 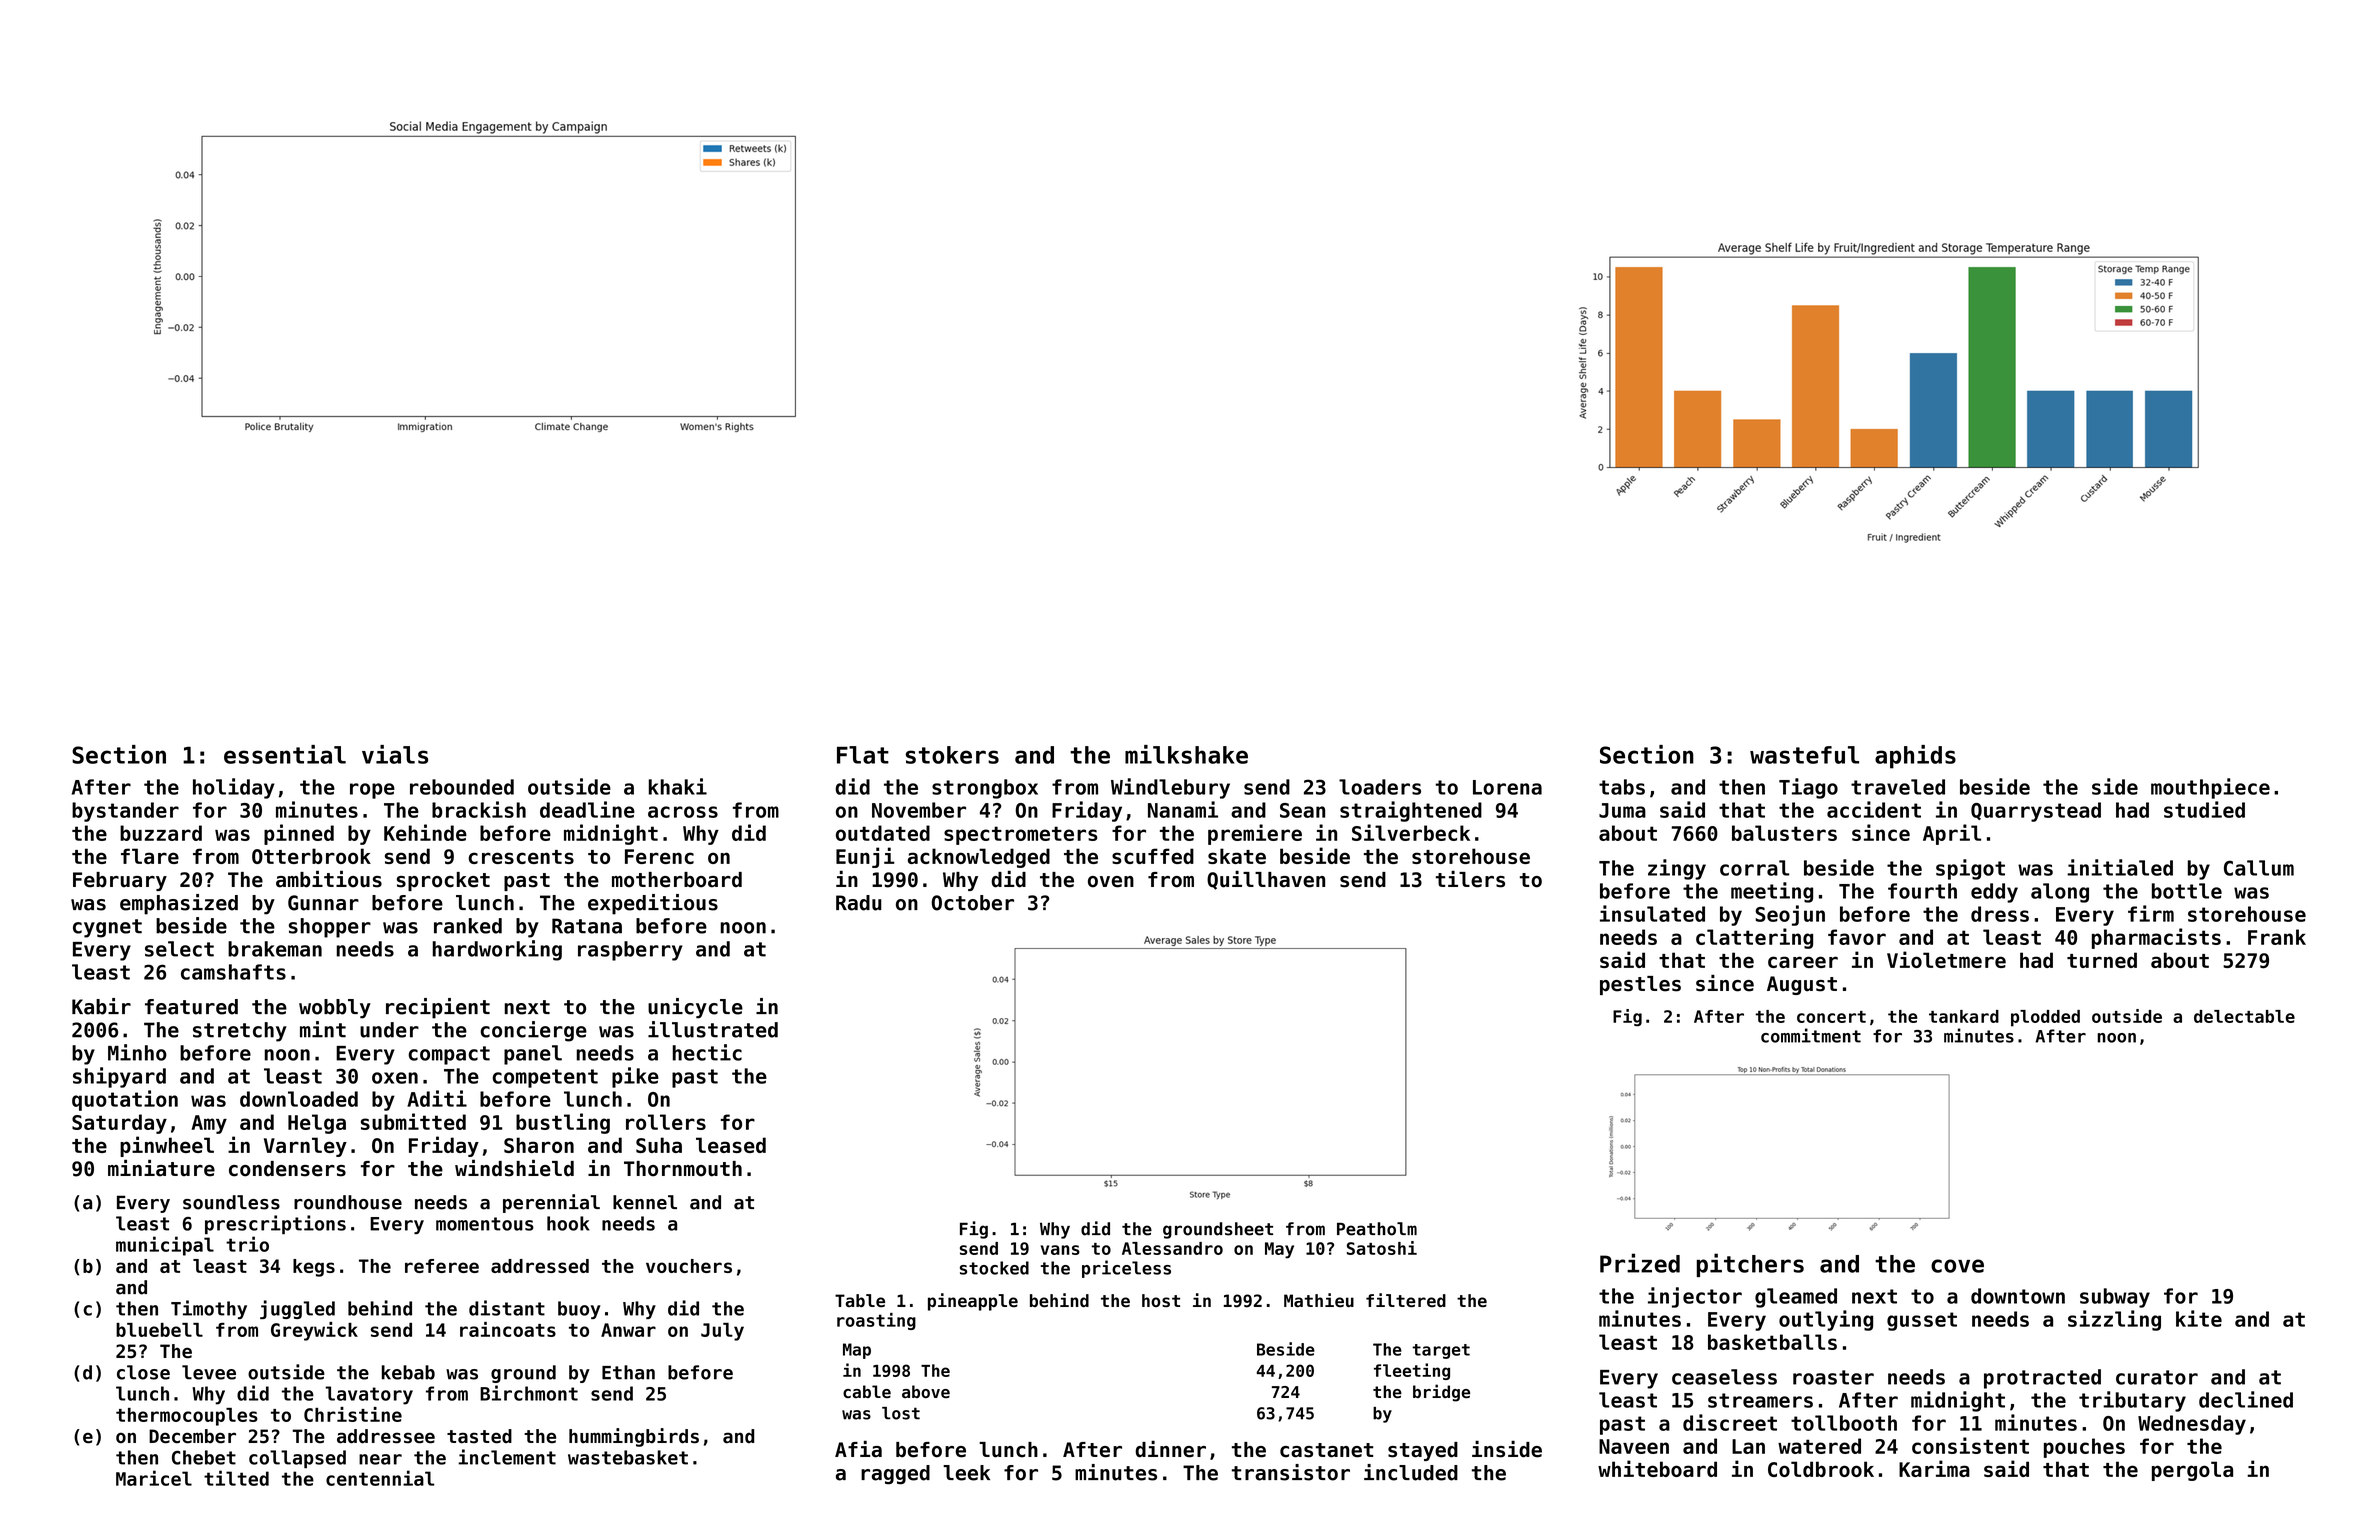 I want to click on stokers, so click(x=952, y=755).
